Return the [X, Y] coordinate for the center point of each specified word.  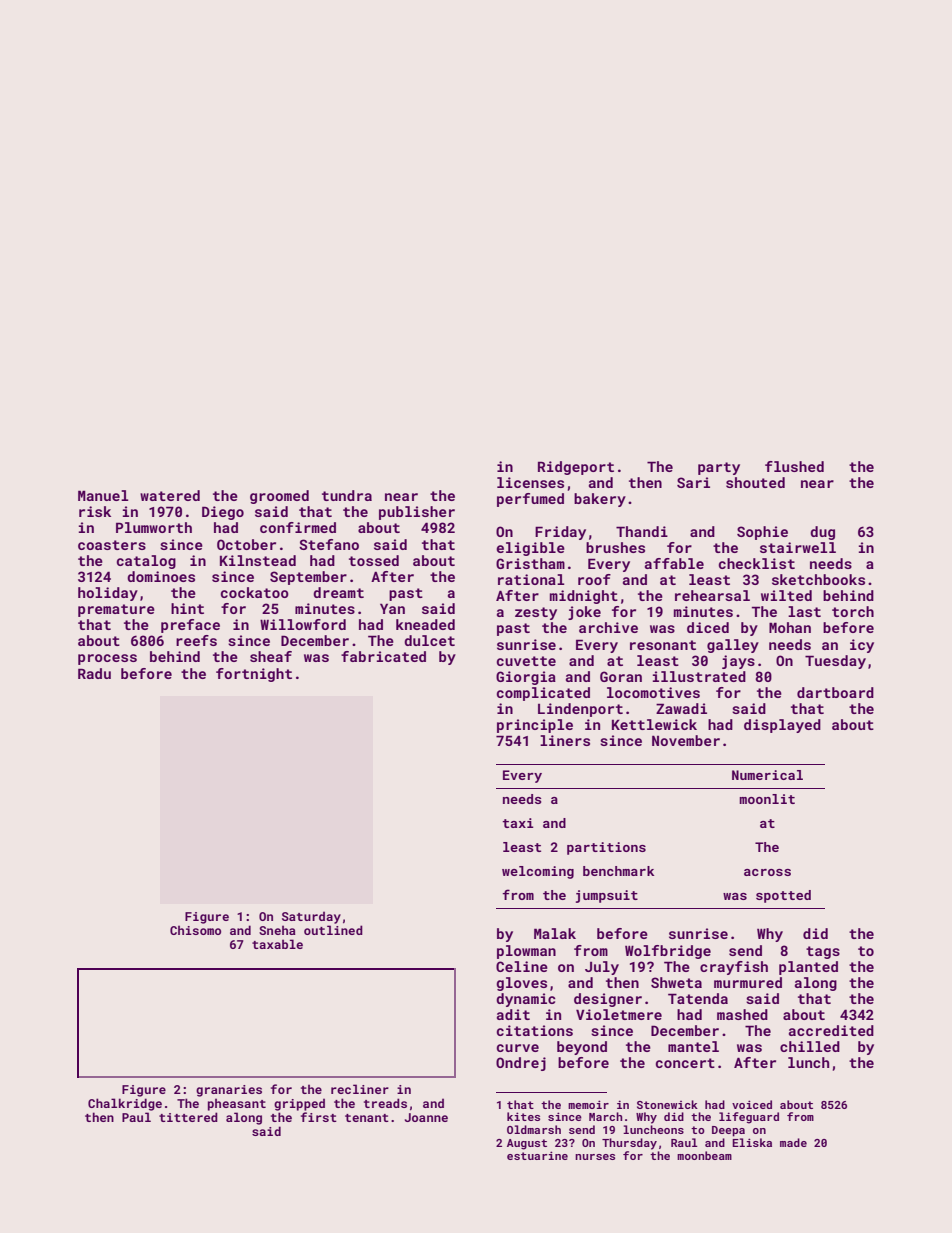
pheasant [237, 1104]
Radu [94, 673]
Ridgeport [576, 468]
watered [170, 495]
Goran [621, 676]
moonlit [767, 799]
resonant [663, 645]
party [719, 468]
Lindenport [580, 710]
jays [738, 662]
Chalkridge [125, 1104]
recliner [360, 1089]
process [107, 659]
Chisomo [195, 930]
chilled [810, 1046]
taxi [518, 823]
